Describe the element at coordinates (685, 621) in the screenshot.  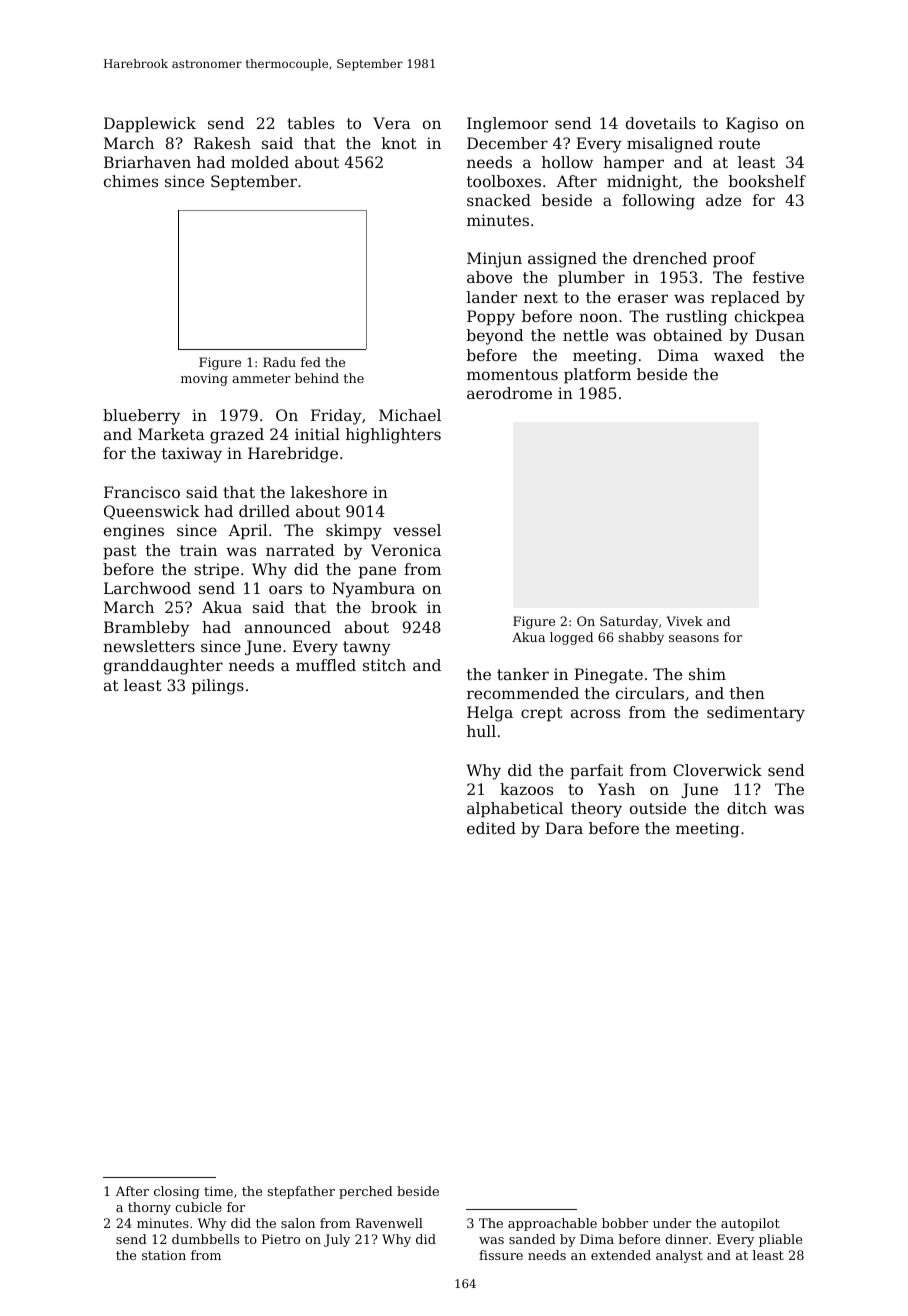
I see `Vivek` at that location.
